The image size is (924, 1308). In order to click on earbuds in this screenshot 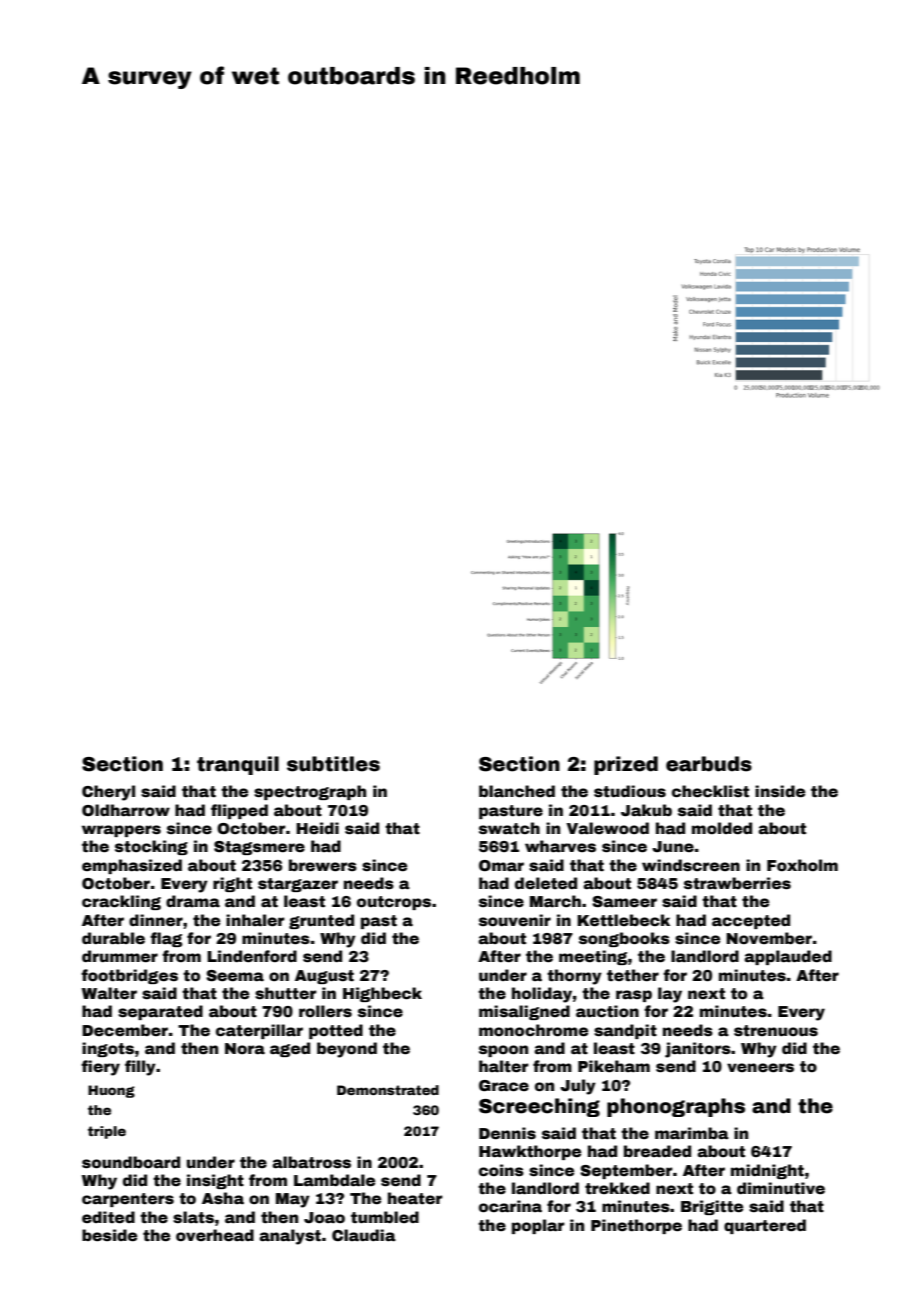, I will do `click(709, 764)`.
